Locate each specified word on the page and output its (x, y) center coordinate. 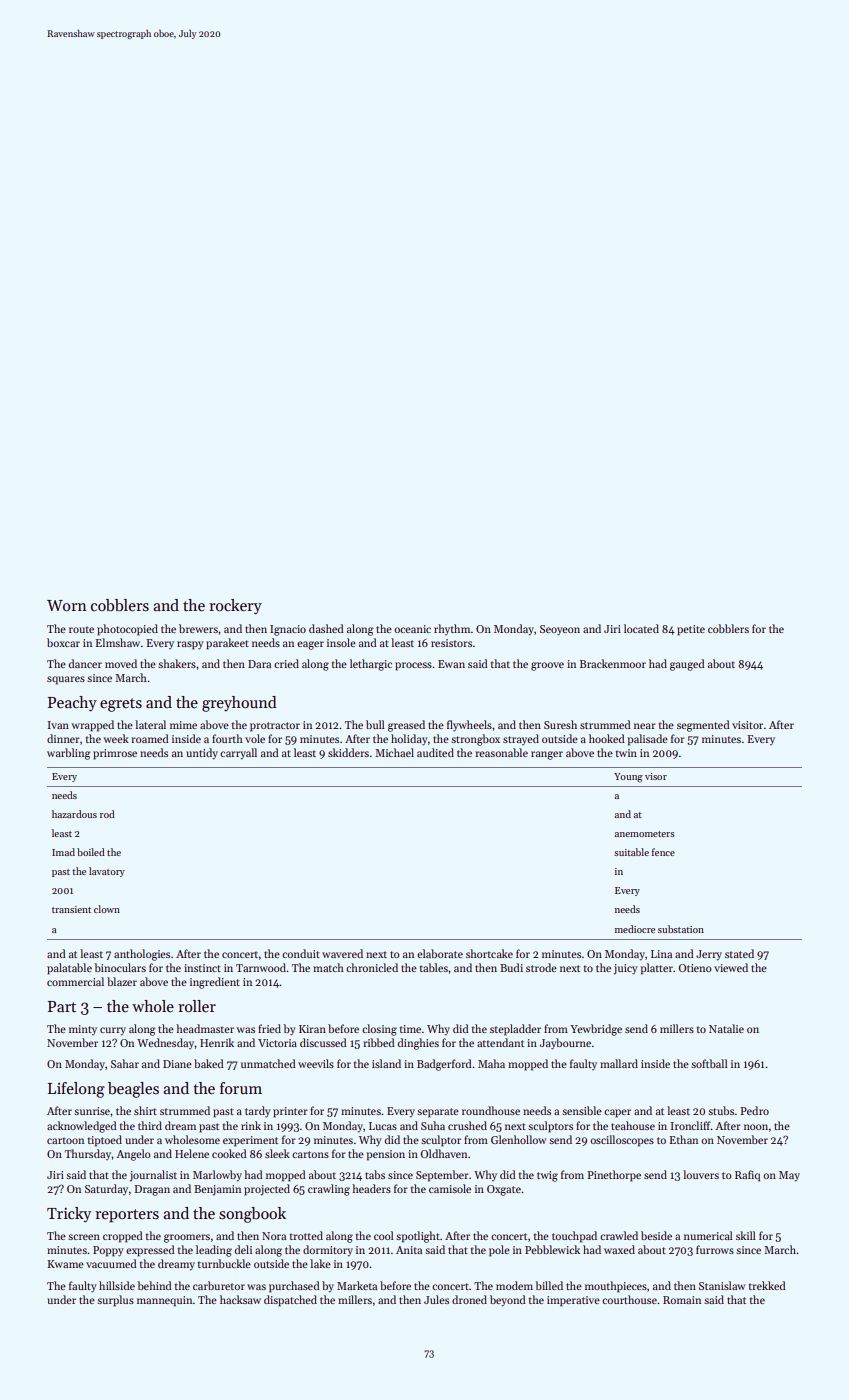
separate (438, 1113)
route (81, 629)
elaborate (440, 953)
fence (663, 852)
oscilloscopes (622, 1141)
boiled (91, 852)
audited (435, 752)
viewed (731, 967)
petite (691, 630)
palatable (69, 969)
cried (286, 663)
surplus (115, 1301)
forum (241, 1088)
